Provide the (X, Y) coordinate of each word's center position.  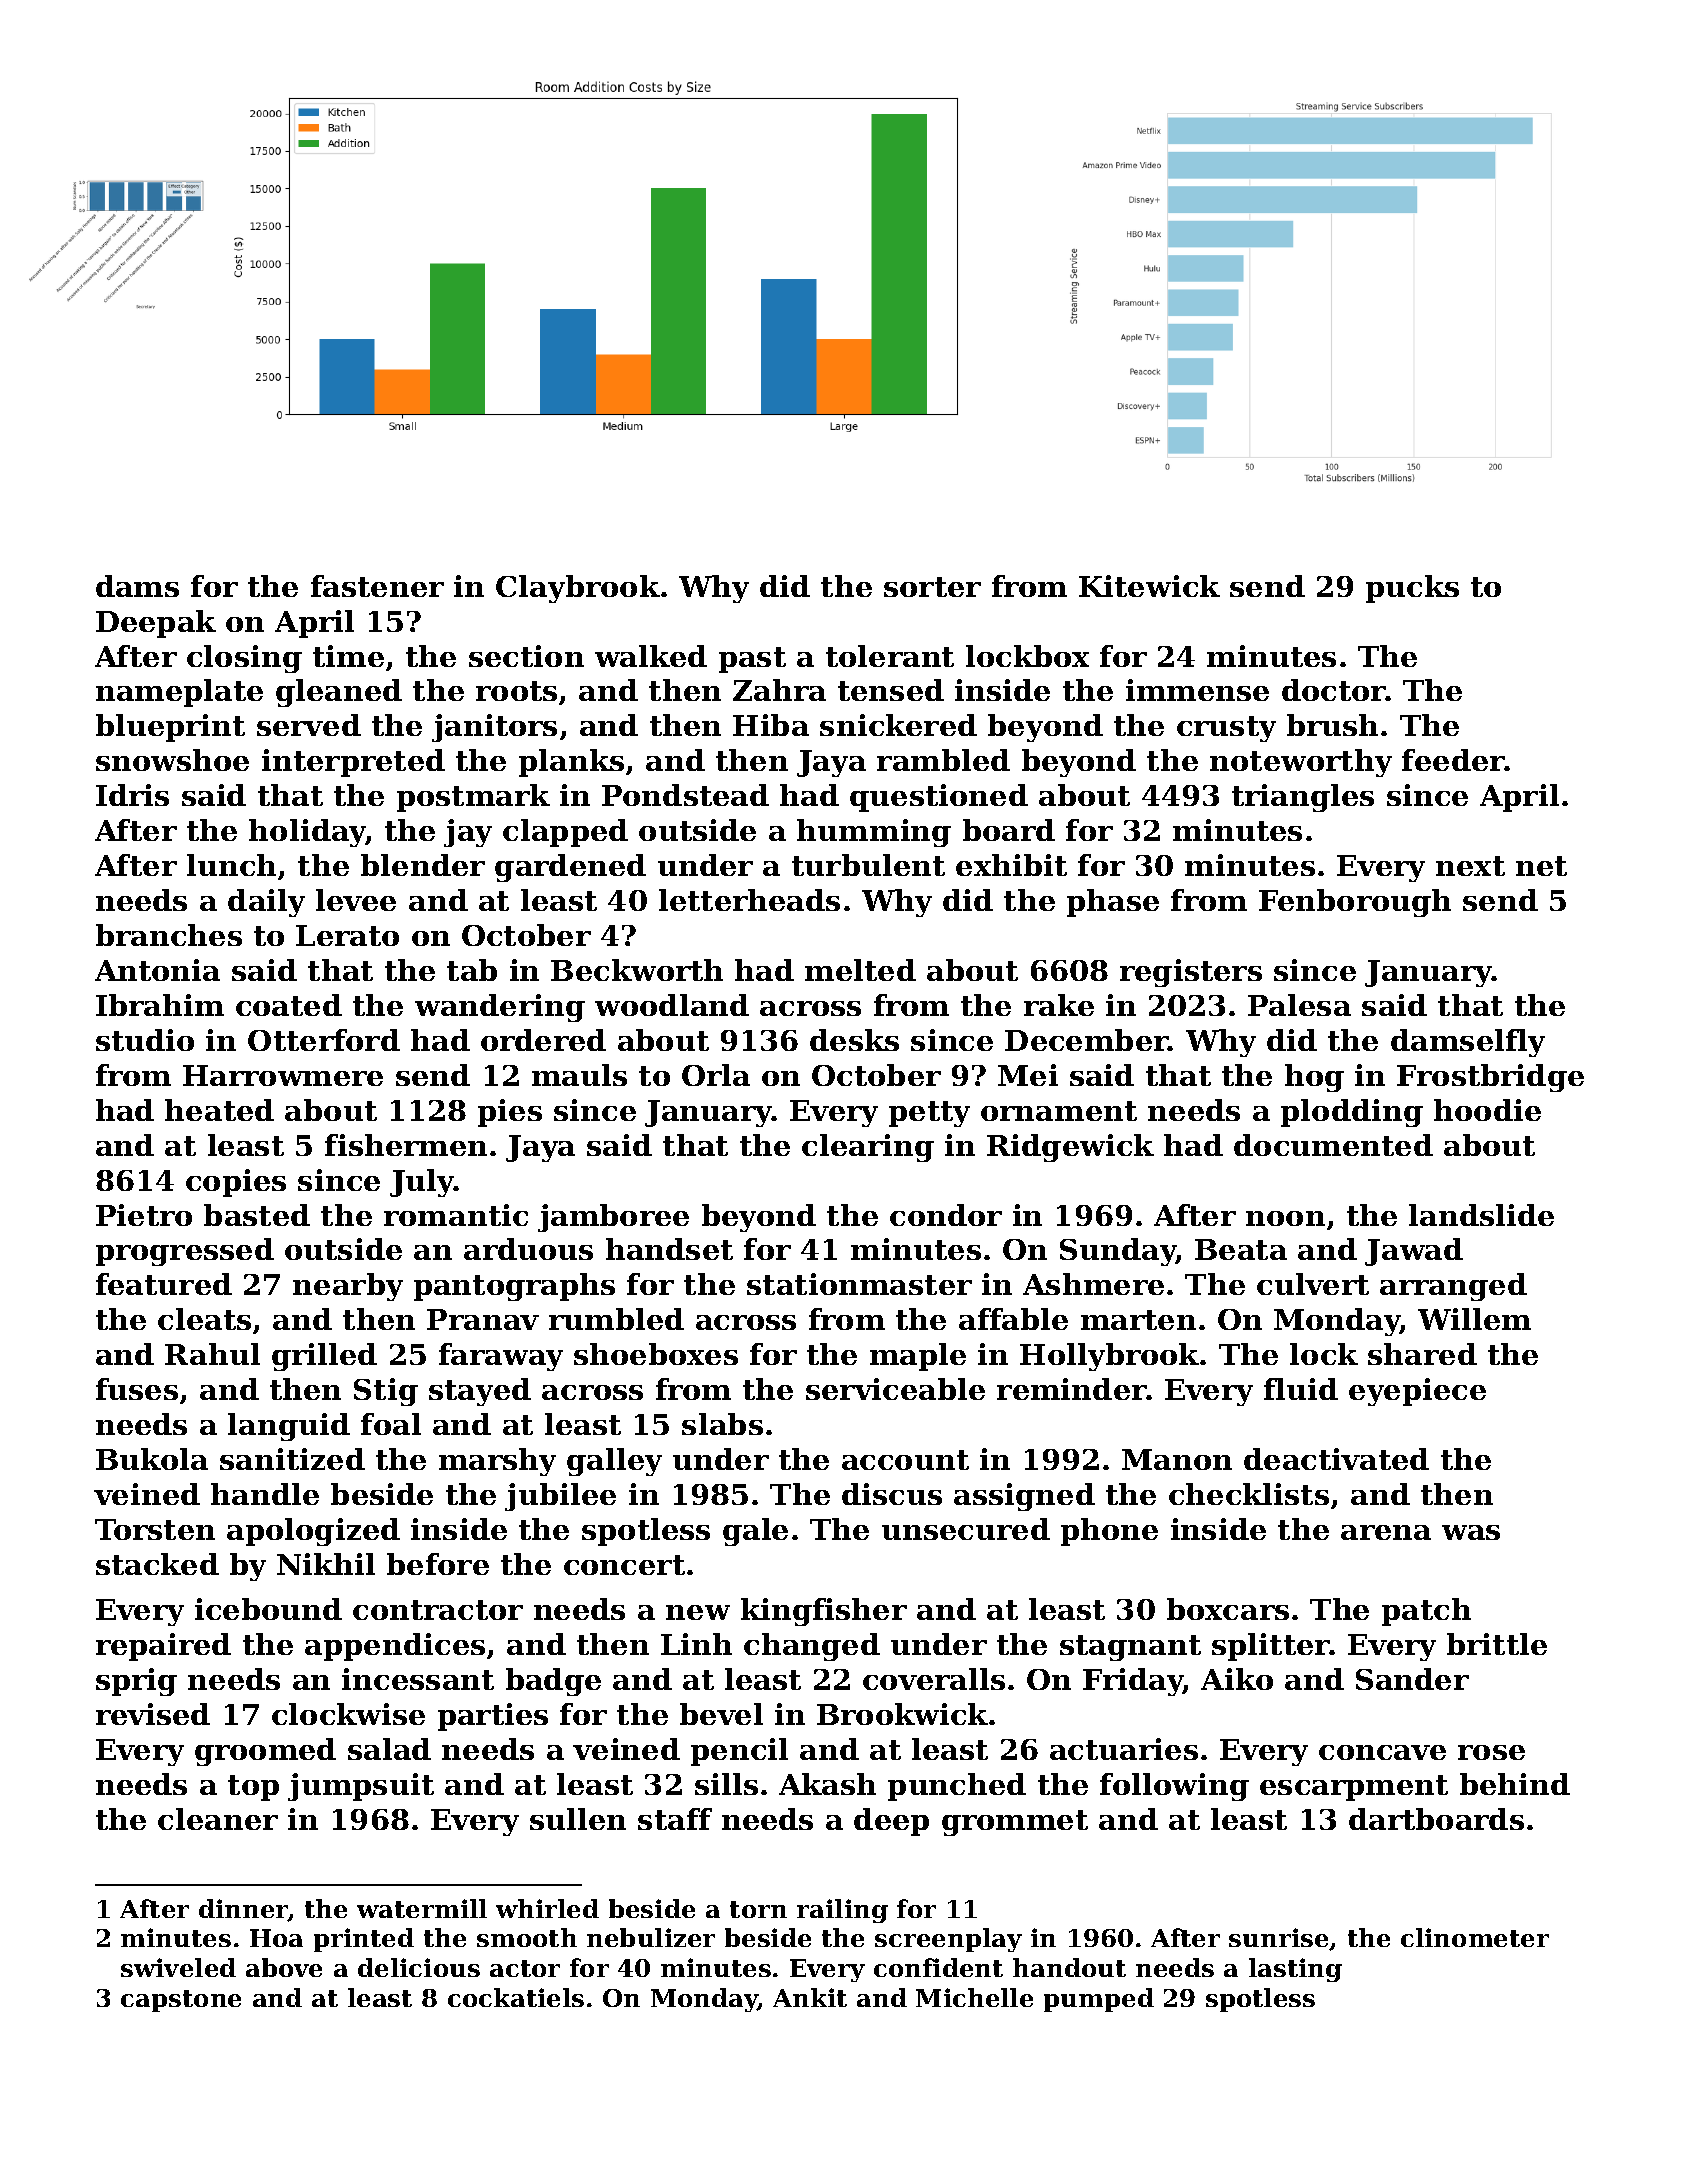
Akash (827, 1784)
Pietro (144, 1215)
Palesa (1299, 1005)
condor (946, 1215)
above (284, 1967)
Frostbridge (1490, 1078)
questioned (939, 798)
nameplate (179, 693)
